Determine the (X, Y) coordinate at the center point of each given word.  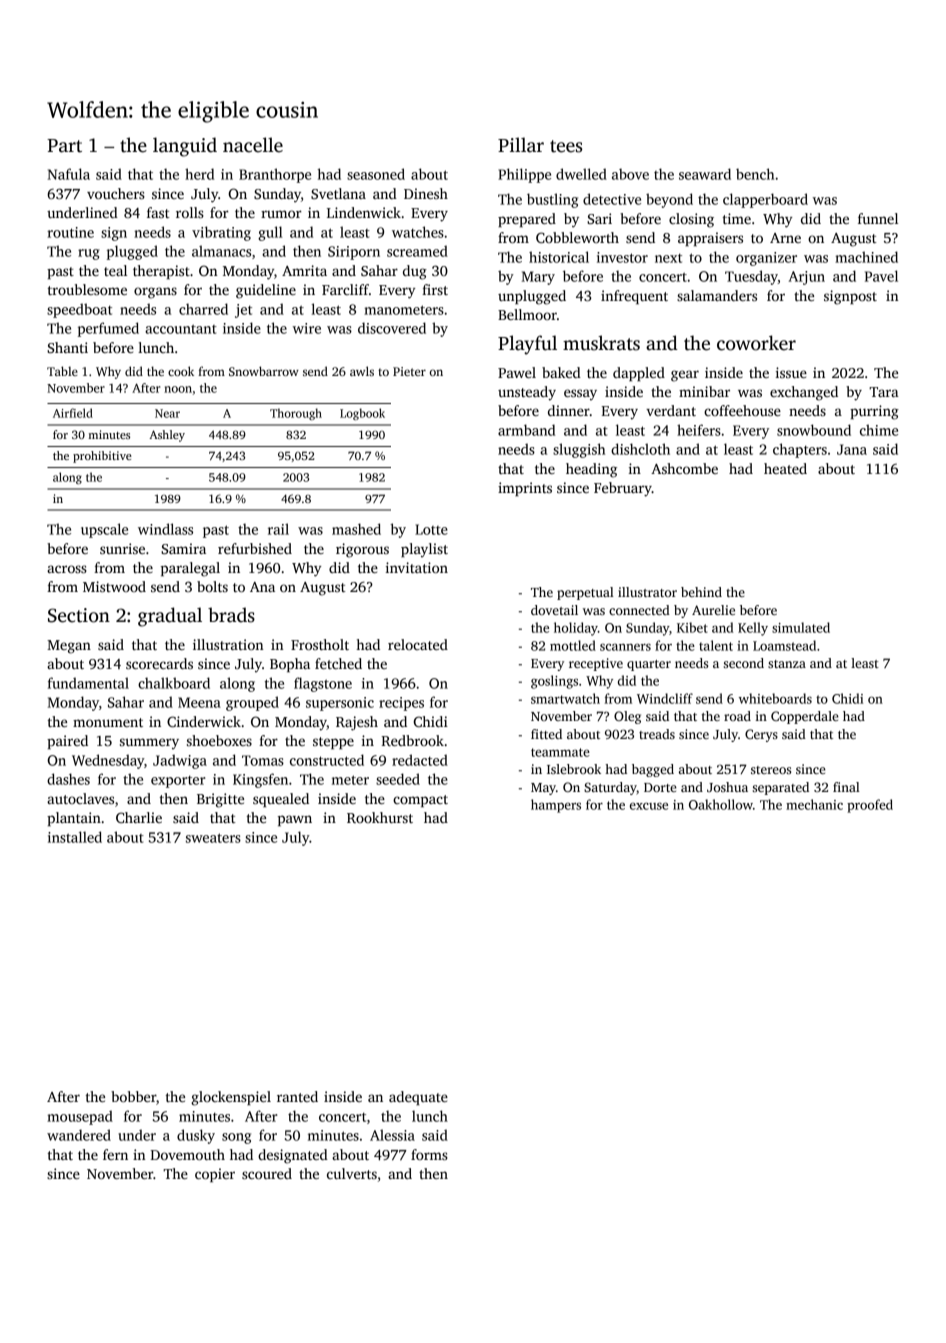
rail (278, 529)
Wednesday (108, 761)
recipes (401, 704)
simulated (801, 627)
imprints (525, 489)
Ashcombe (684, 468)
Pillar (521, 145)
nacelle (253, 145)
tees (566, 146)
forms (429, 1154)
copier (215, 1175)
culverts (352, 1173)
